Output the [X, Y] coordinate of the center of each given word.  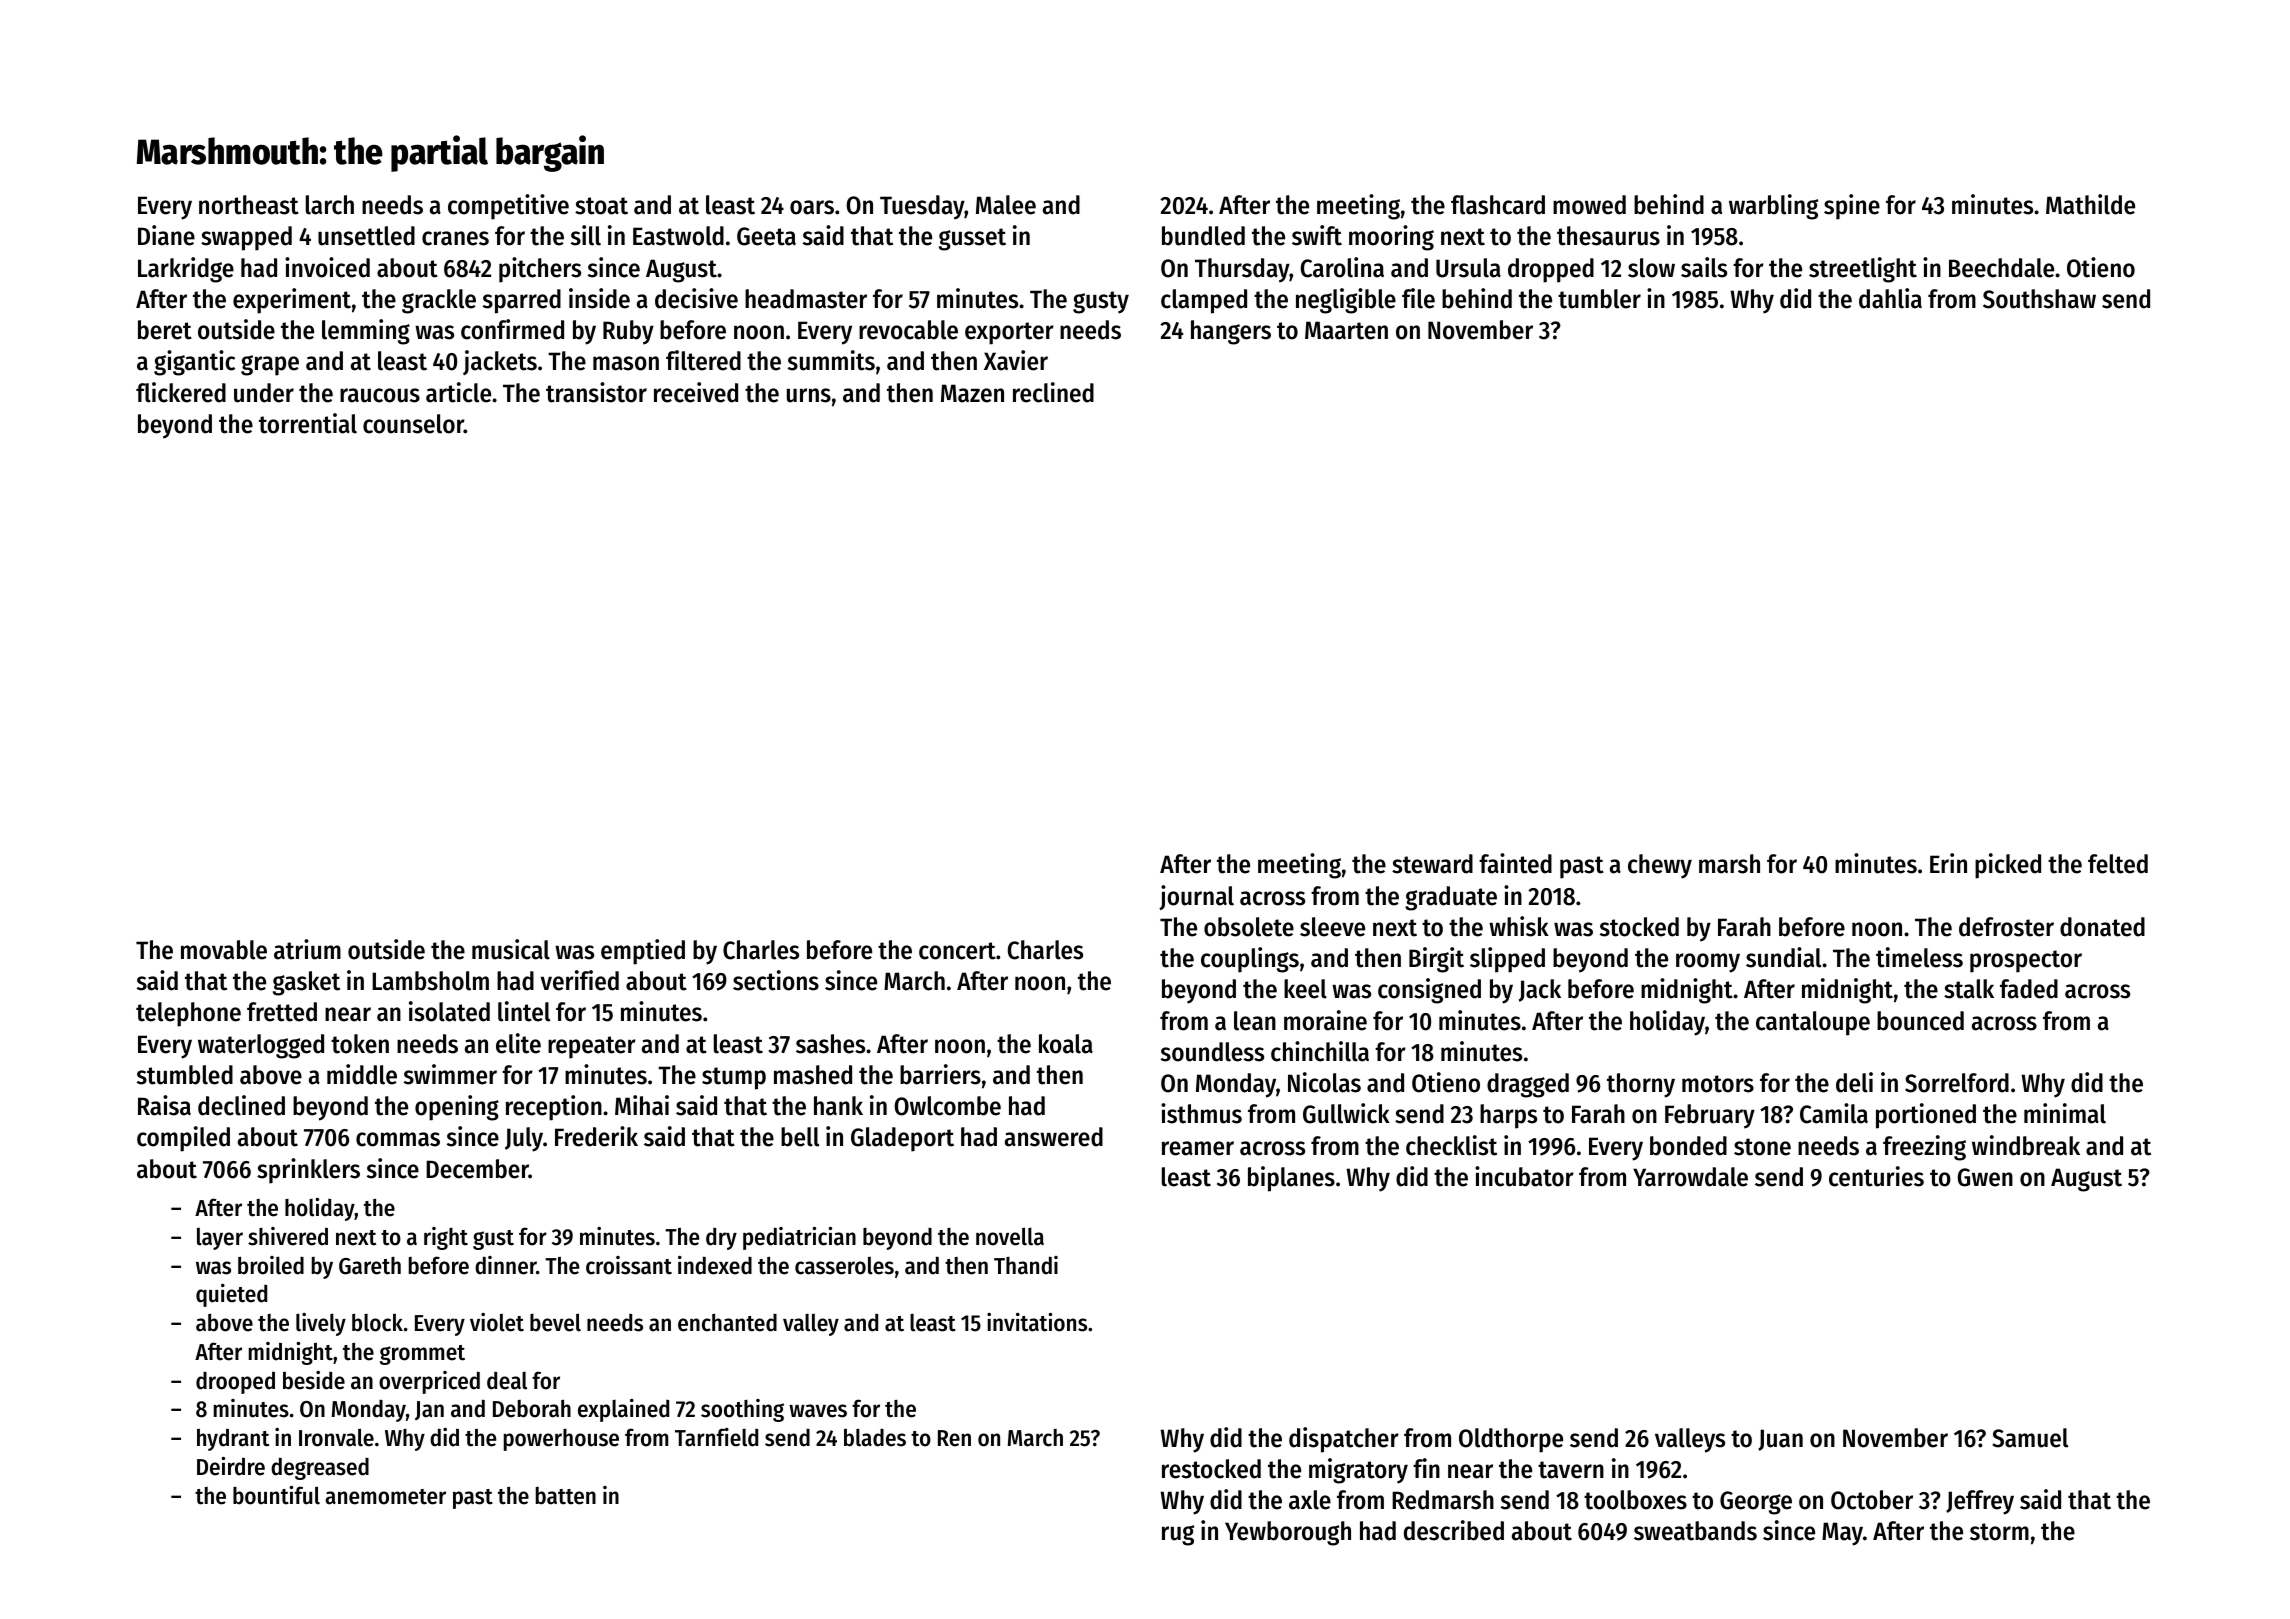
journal [1196, 897]
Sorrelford [1957, 1083]
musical [511, 949]
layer [220, 1239]
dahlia [1890, 298]
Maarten [1346, 330]
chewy [1660, 866]
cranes [455, 238]
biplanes [1291, 1179]
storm [1999, 1532]
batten [566, 1496]
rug [1178, 1535]
